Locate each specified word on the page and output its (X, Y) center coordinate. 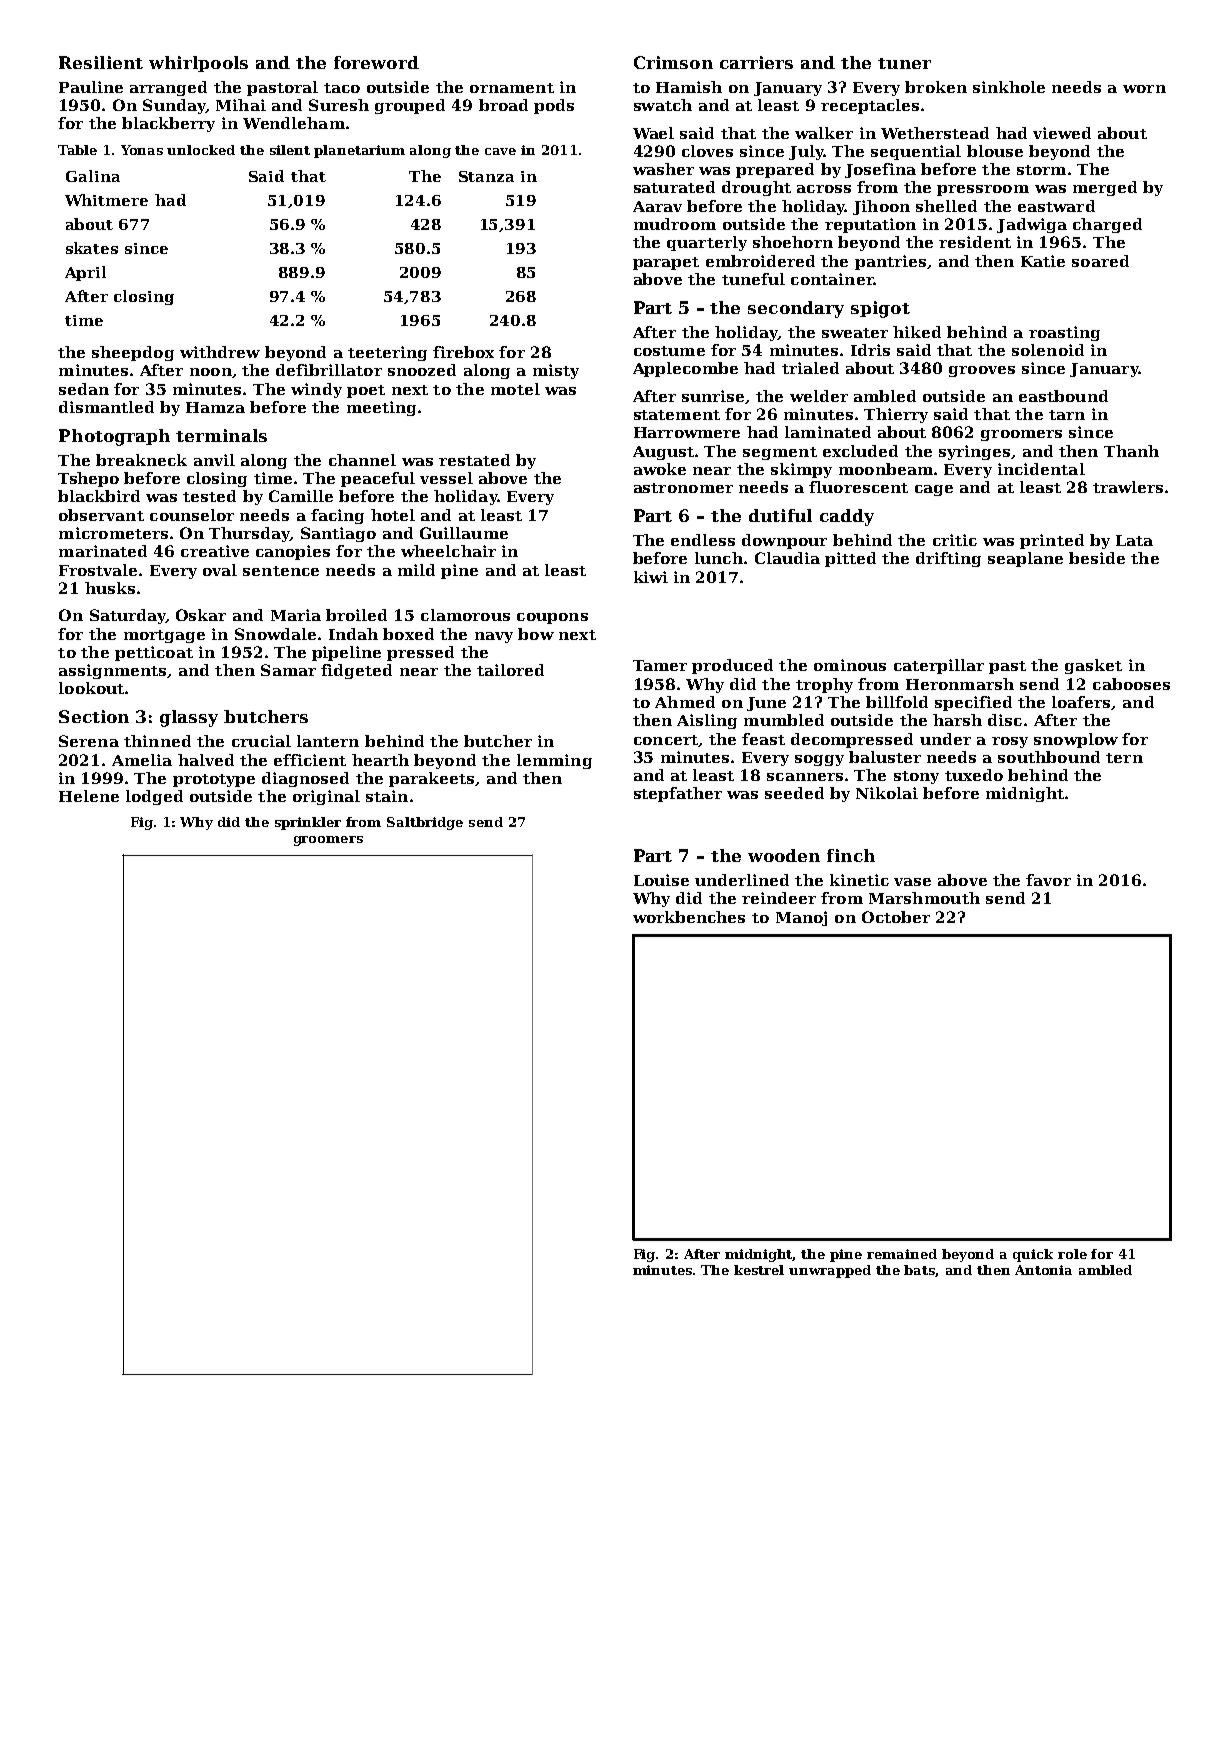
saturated (674, 187)
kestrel (759, 1270)
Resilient (101, 62)
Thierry (896, 415)
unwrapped (830, 1271)
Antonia (1043, 1270)
